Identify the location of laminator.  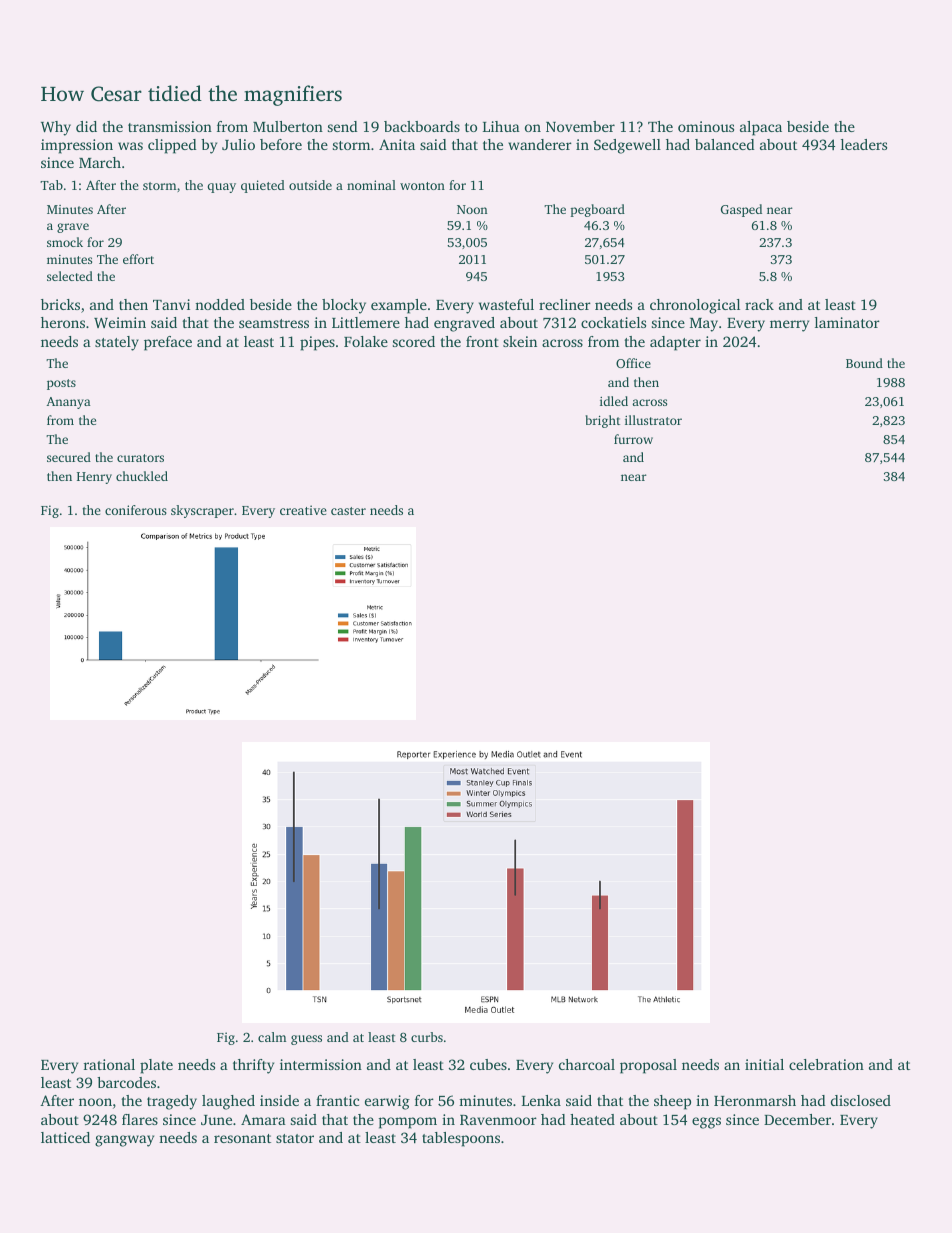
(847, 322).
